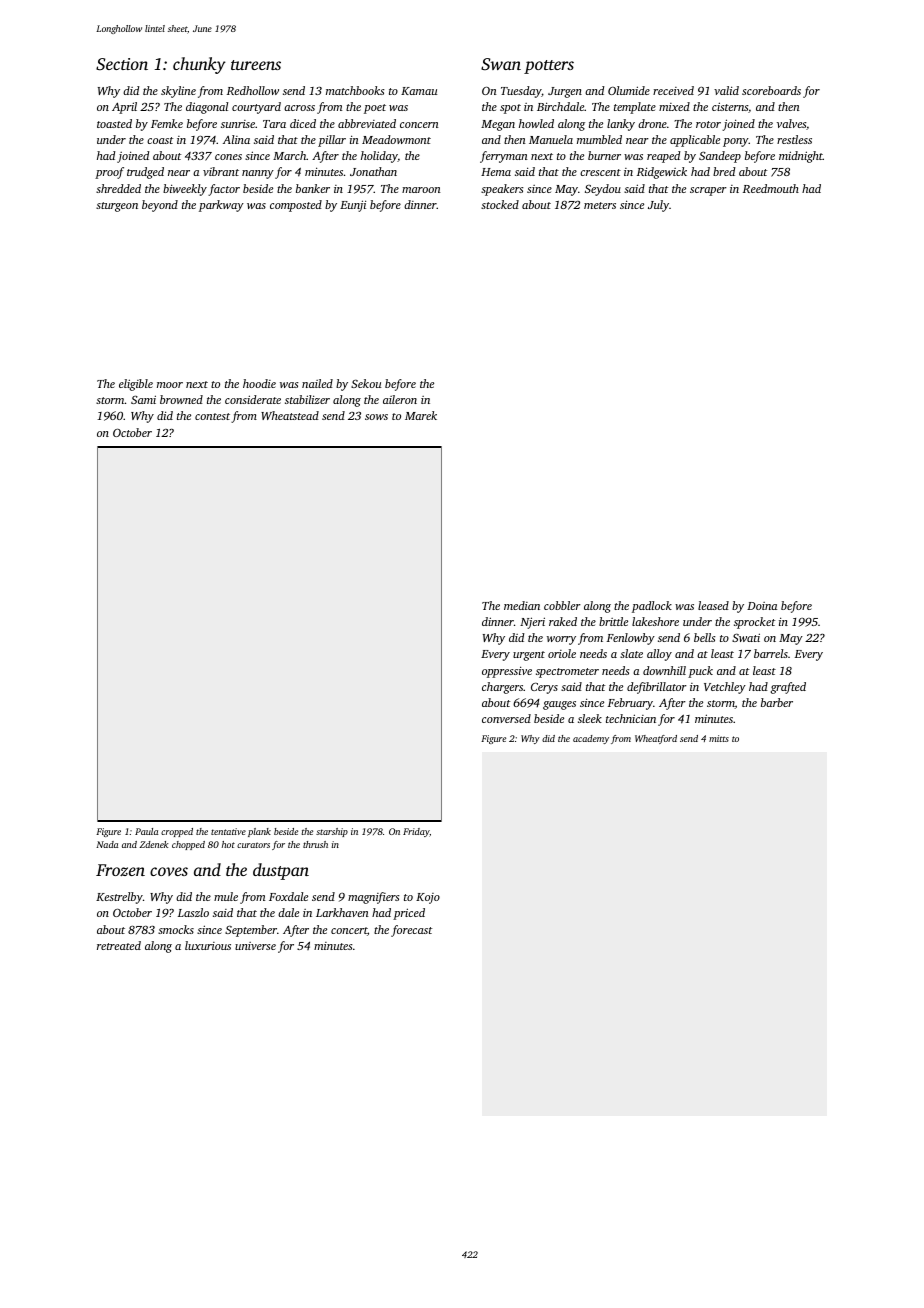 The height and width of the screenshot is (1308, 924). What do you see at coordinates (726, 90) in the screenshot?
I see `valid` at bounding box center [726, 90].
